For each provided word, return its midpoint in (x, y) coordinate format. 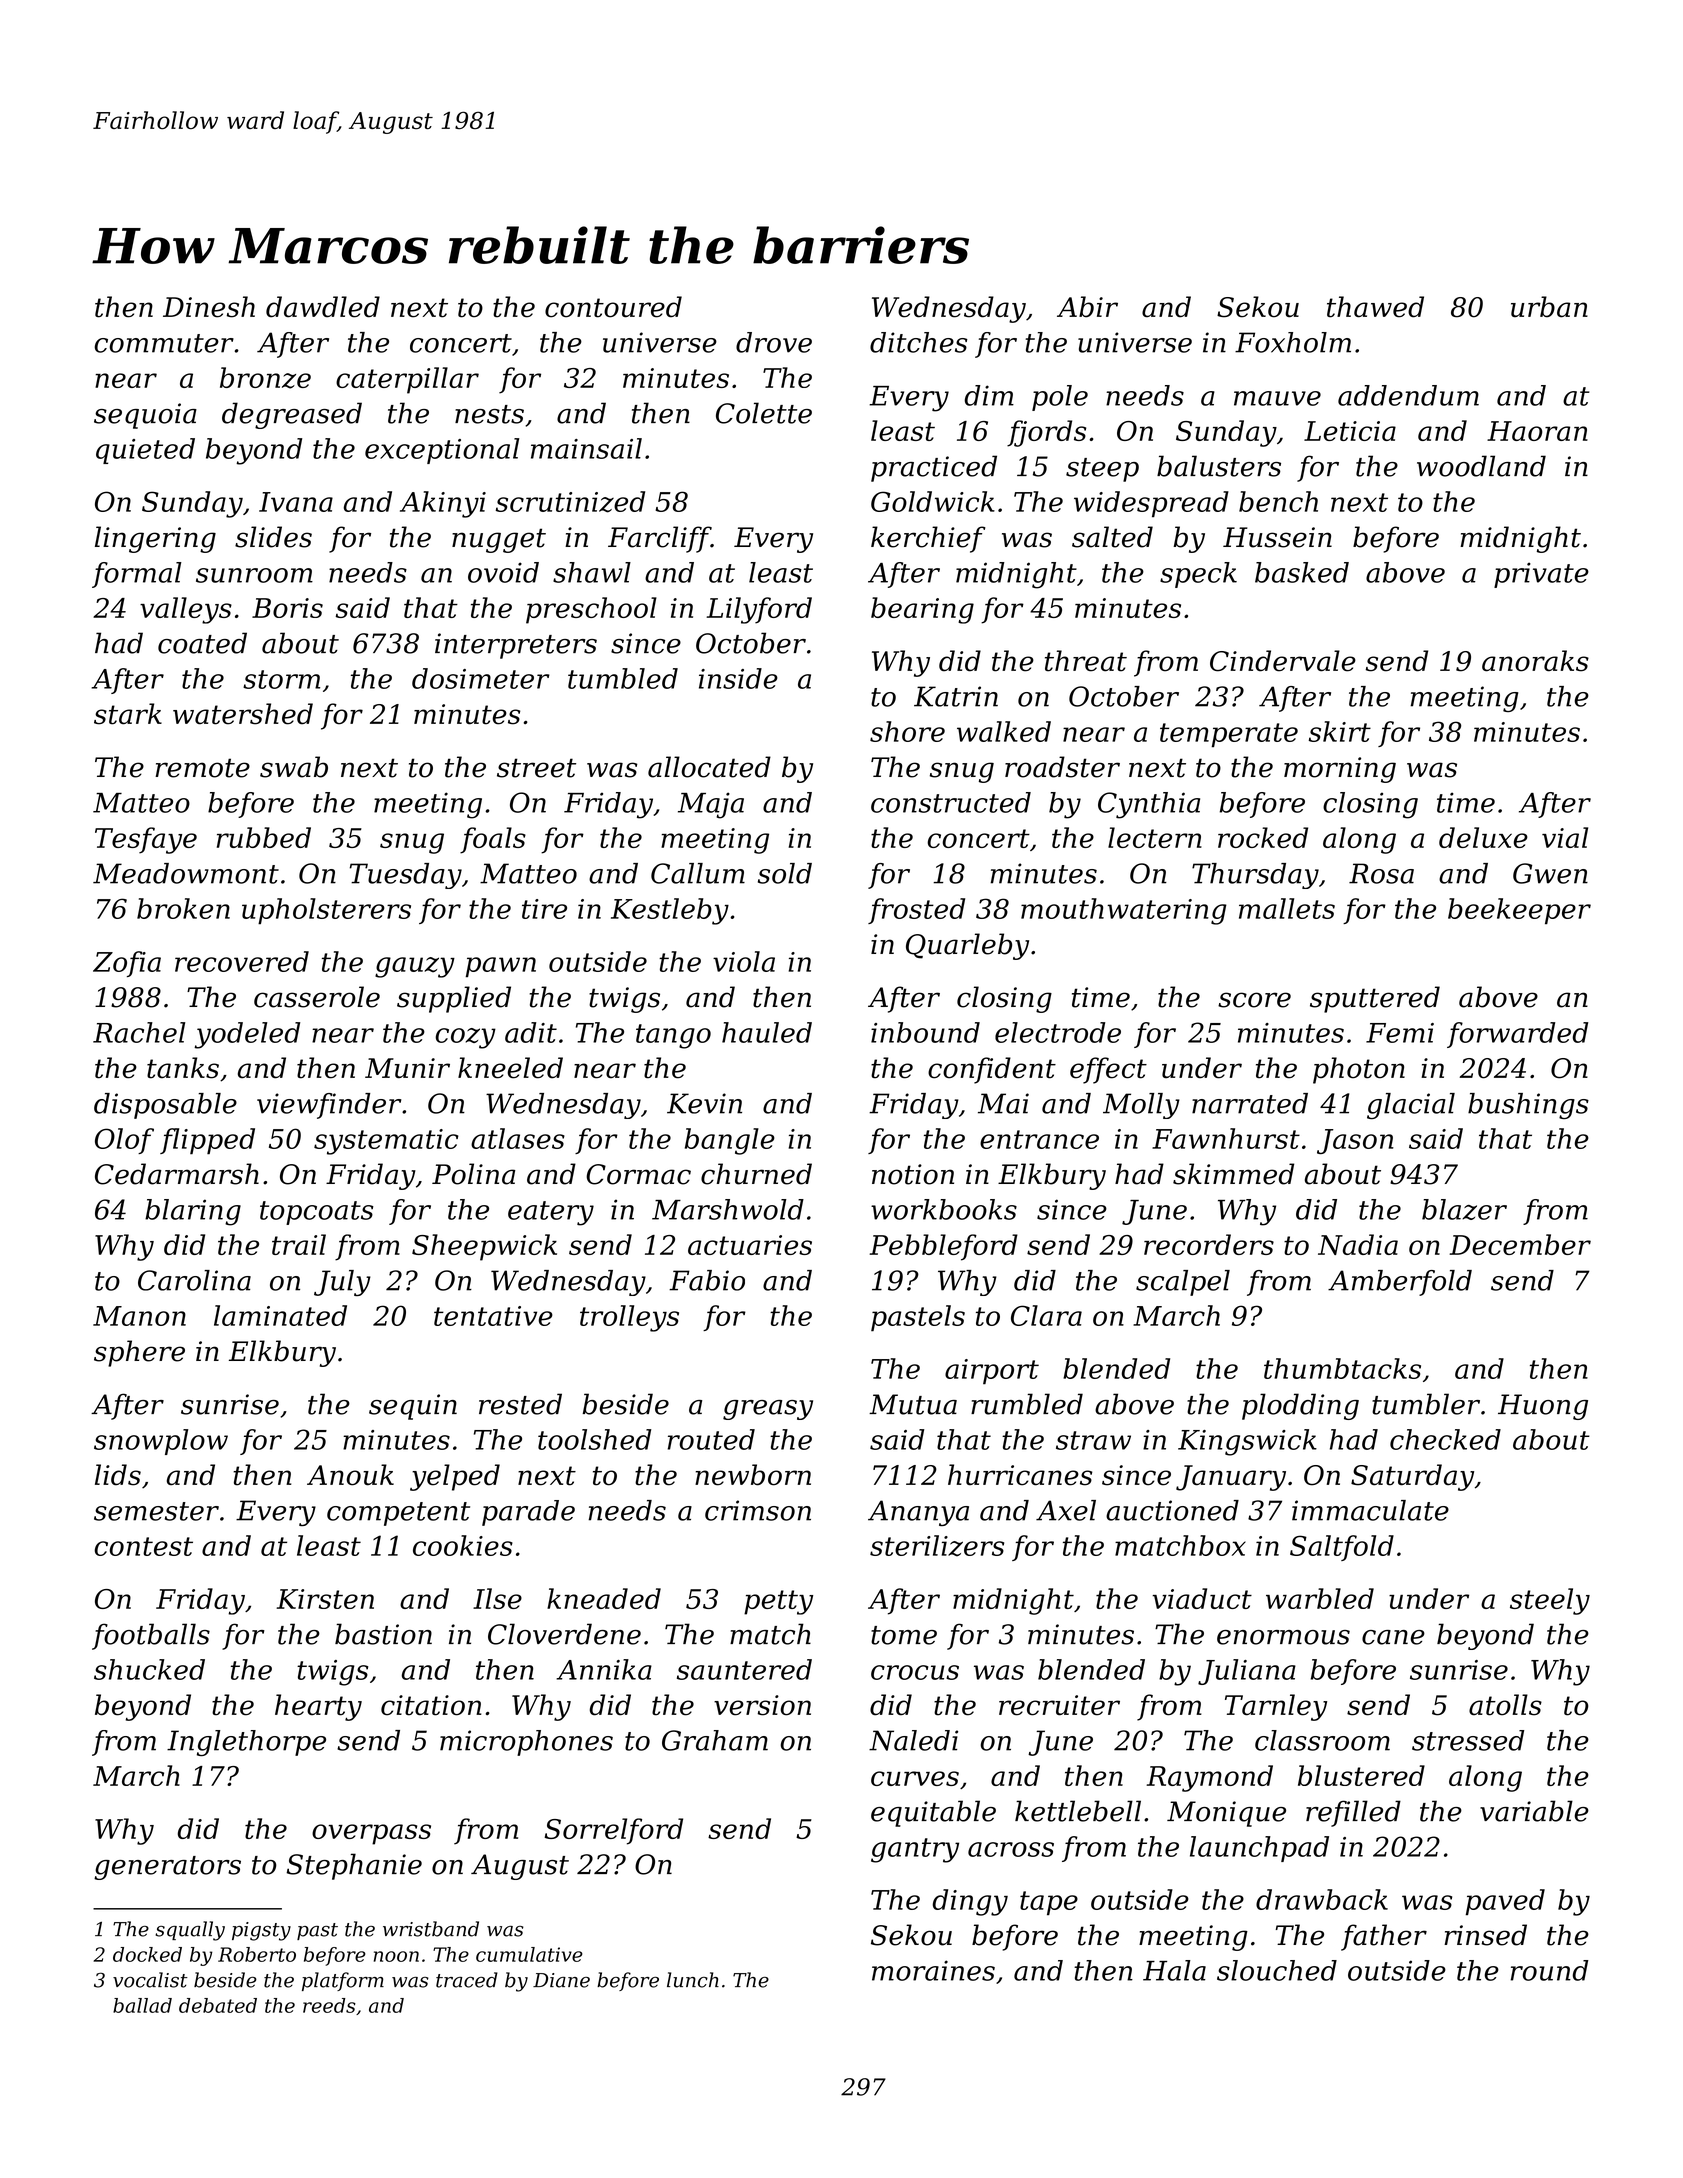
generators (167, 1868)
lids (118, 1475)
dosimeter (481, 678)
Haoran (1537, 431)
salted (1112, 537)
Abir (1087, 307)
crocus (915, 1672)
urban (1549, 307)
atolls (1505, 1705)
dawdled (323, 307)
